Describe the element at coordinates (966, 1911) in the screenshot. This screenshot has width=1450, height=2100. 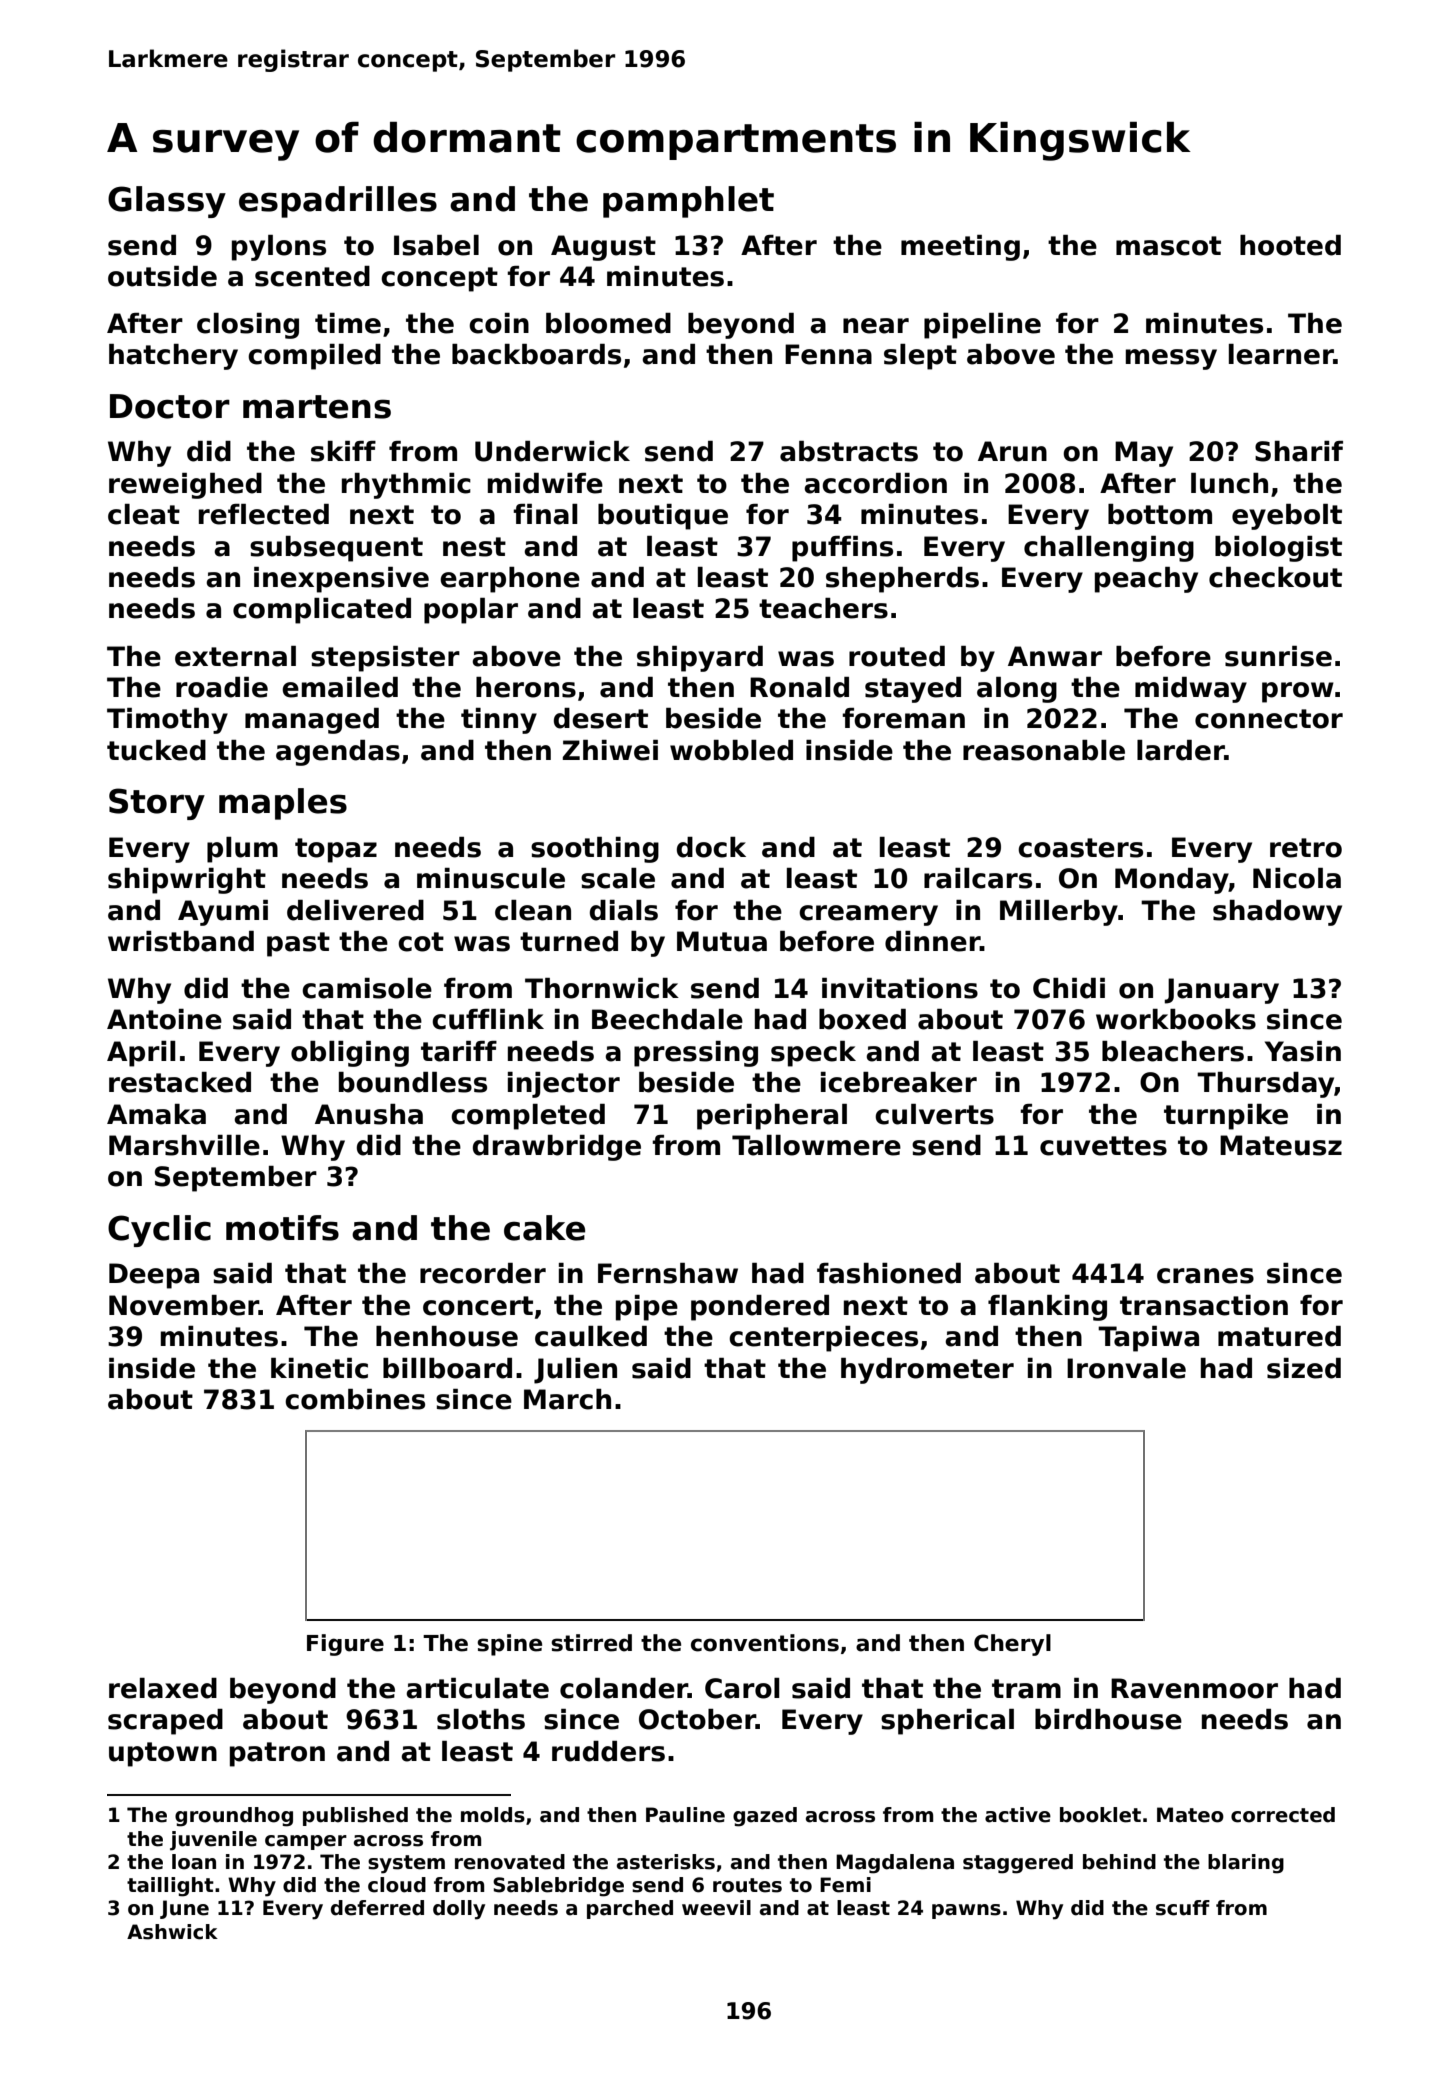
I see `pawns` at that location.
